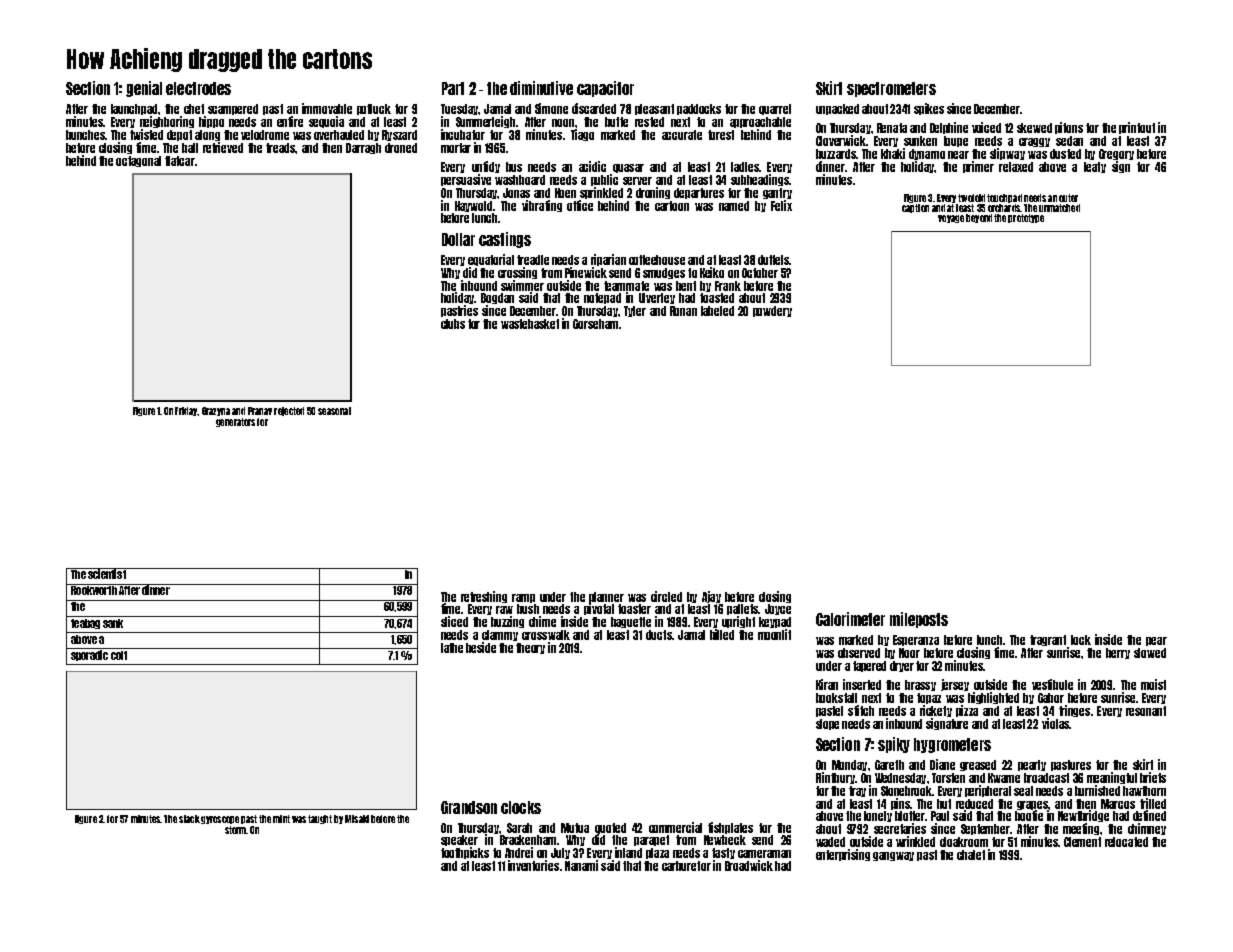 This screenshot has height=952, width=1233. Describe the element at coordinates (749, 865) in the screenshot. I see `Broadwick` at that location.
